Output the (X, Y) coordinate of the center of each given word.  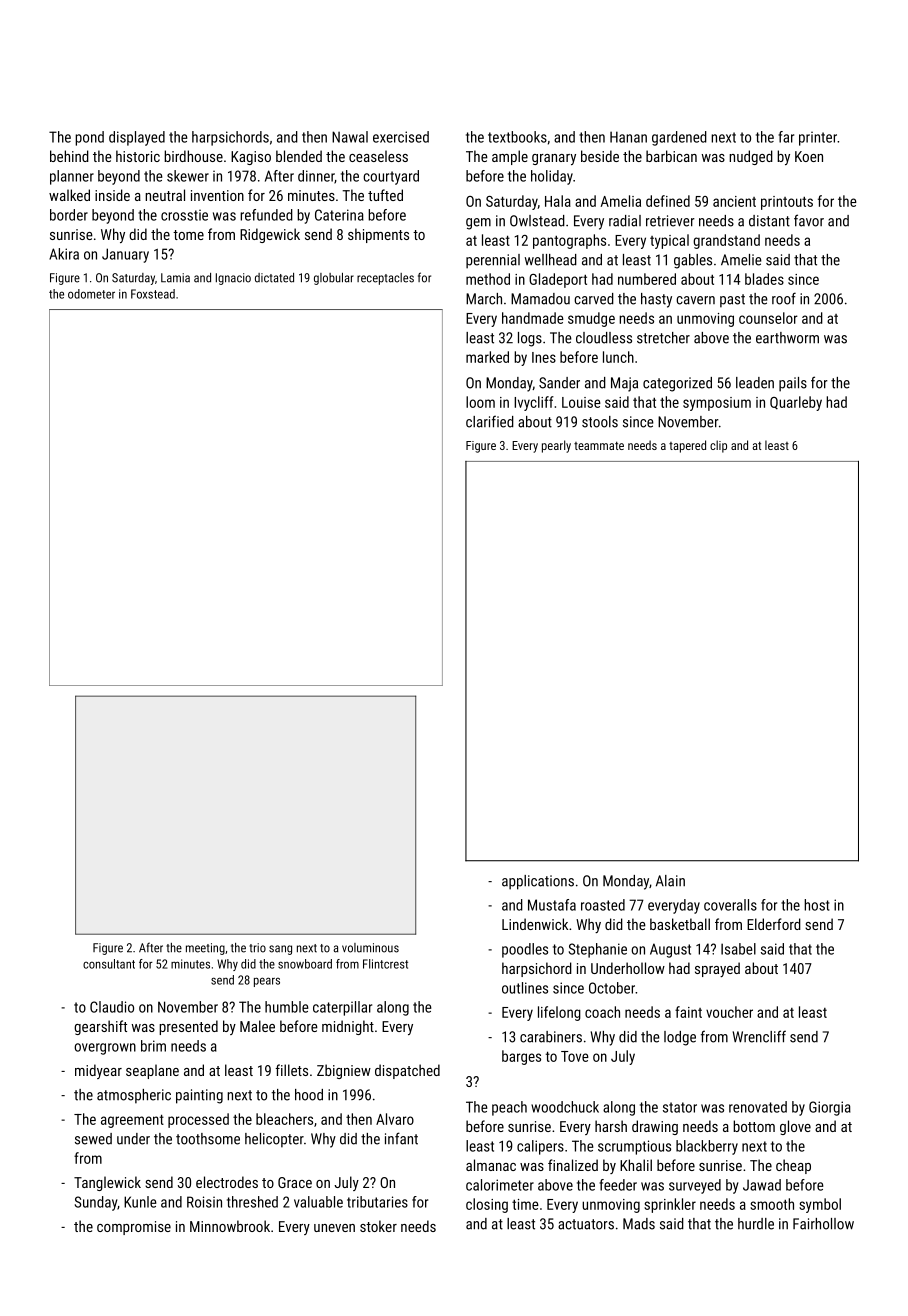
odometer (91, 294)
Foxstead (153, 294)
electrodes (227, 1182)
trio (257, 948)
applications (538, 882)
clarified (490, 421)
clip (718, 446)
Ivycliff (534, 403)
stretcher (663, 338)
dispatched (407, 1071)
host (816, 905)
